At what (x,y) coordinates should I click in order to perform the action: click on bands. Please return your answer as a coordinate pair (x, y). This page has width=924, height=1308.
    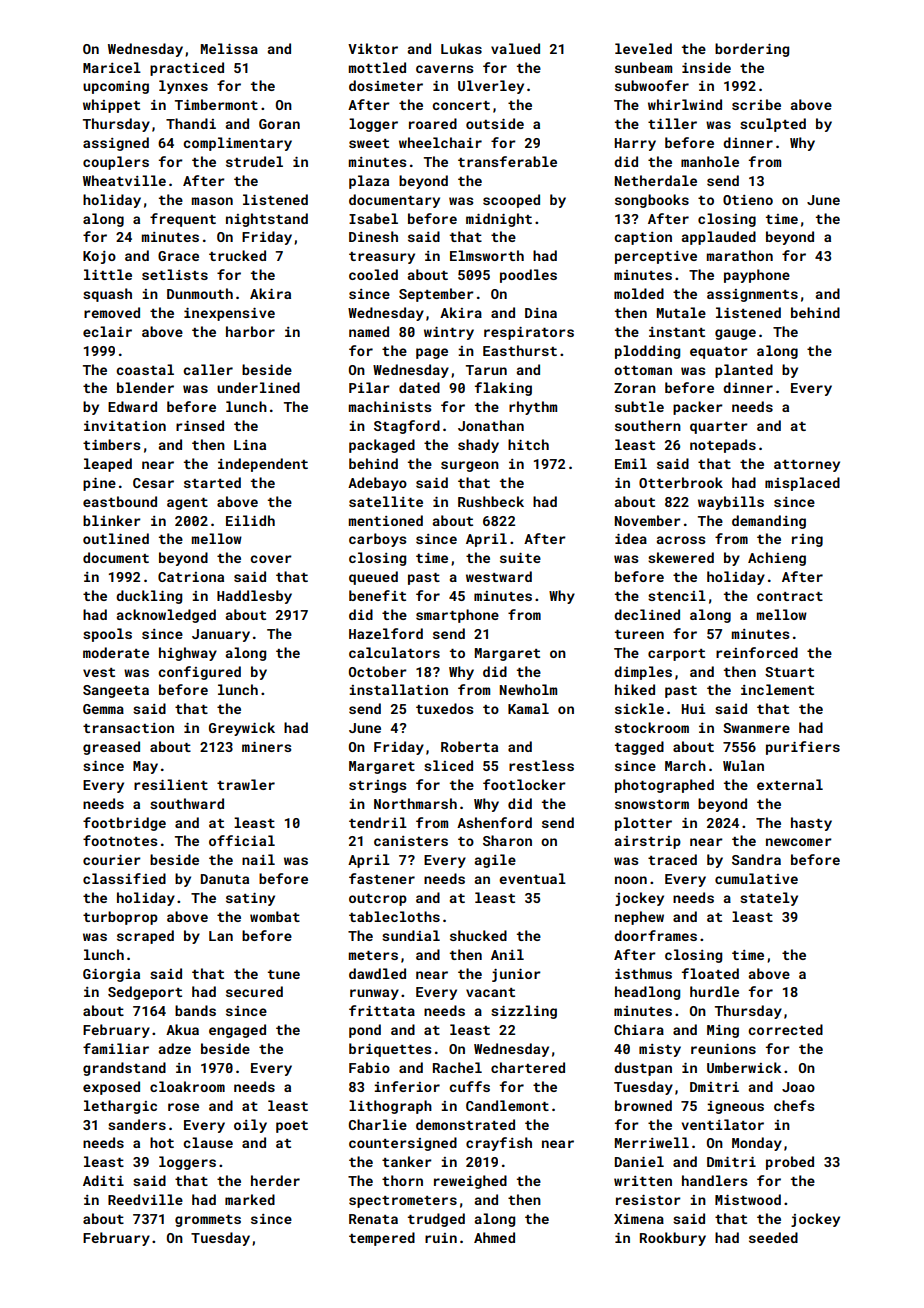
    Looking at the image, I should click on (195, 1010).
